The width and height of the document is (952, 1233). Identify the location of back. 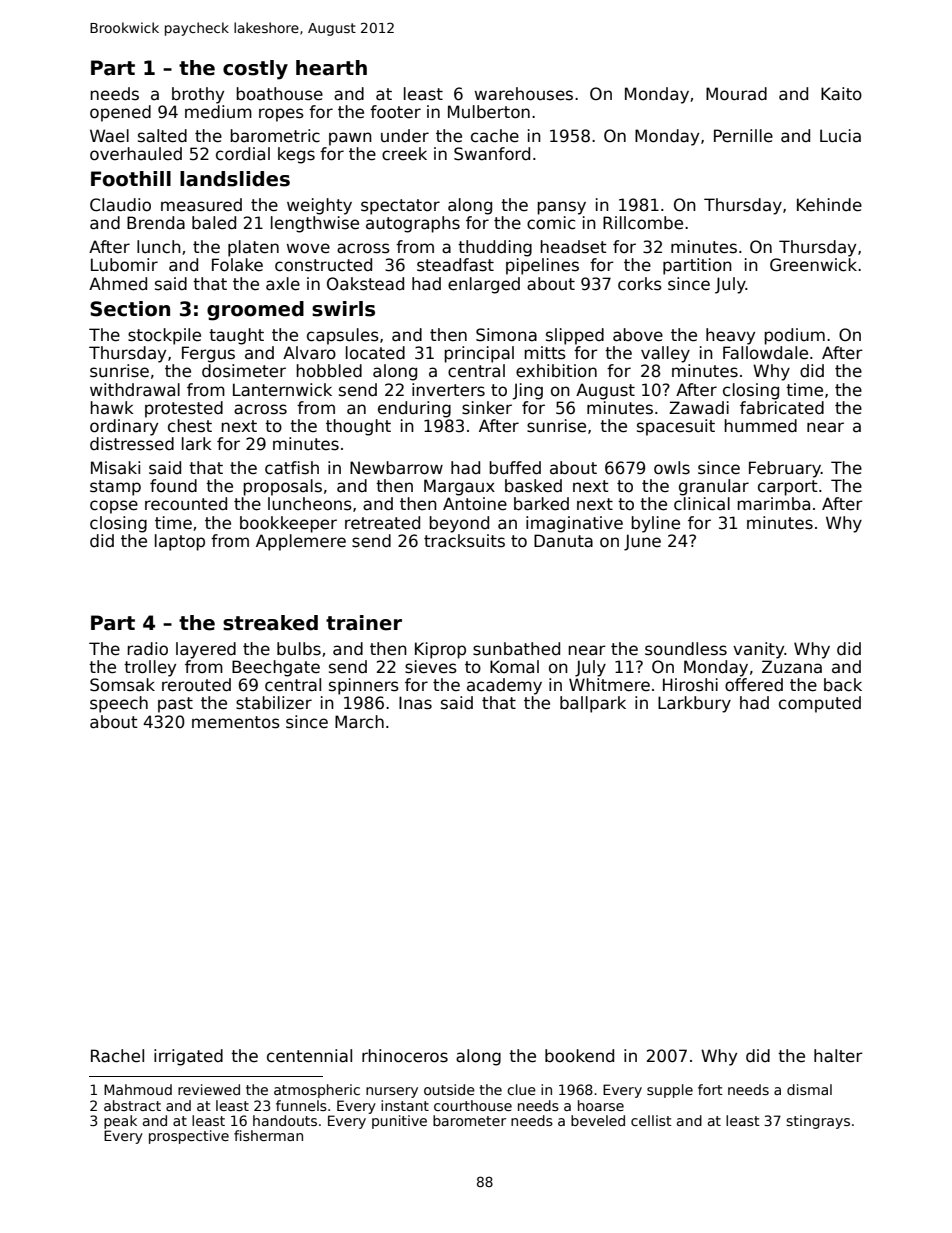
(843, 685).
